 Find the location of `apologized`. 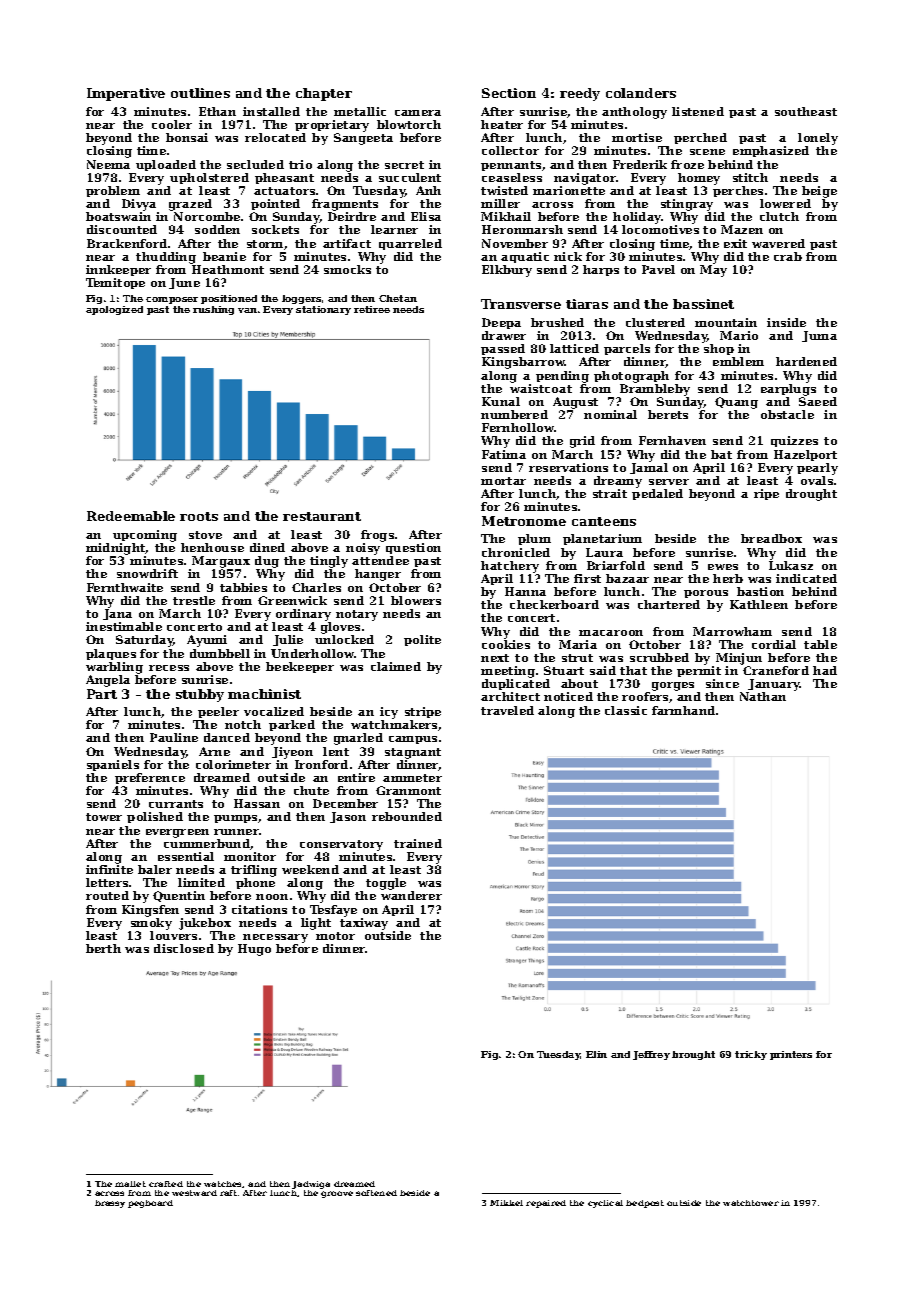

apologized is located at coordinates (114, 310).
